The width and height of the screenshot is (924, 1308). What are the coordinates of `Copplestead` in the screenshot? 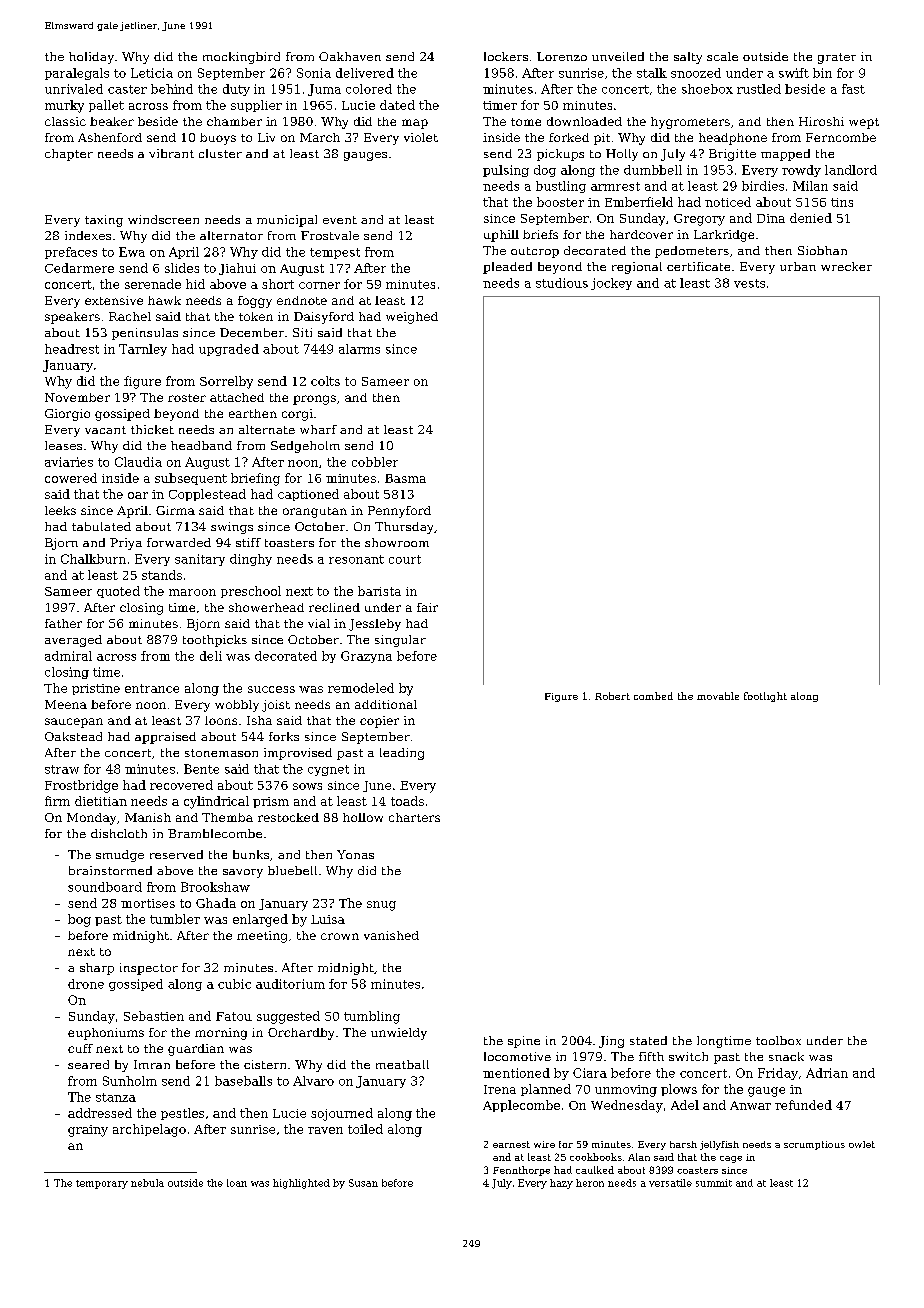 It's located at (207, 495).
